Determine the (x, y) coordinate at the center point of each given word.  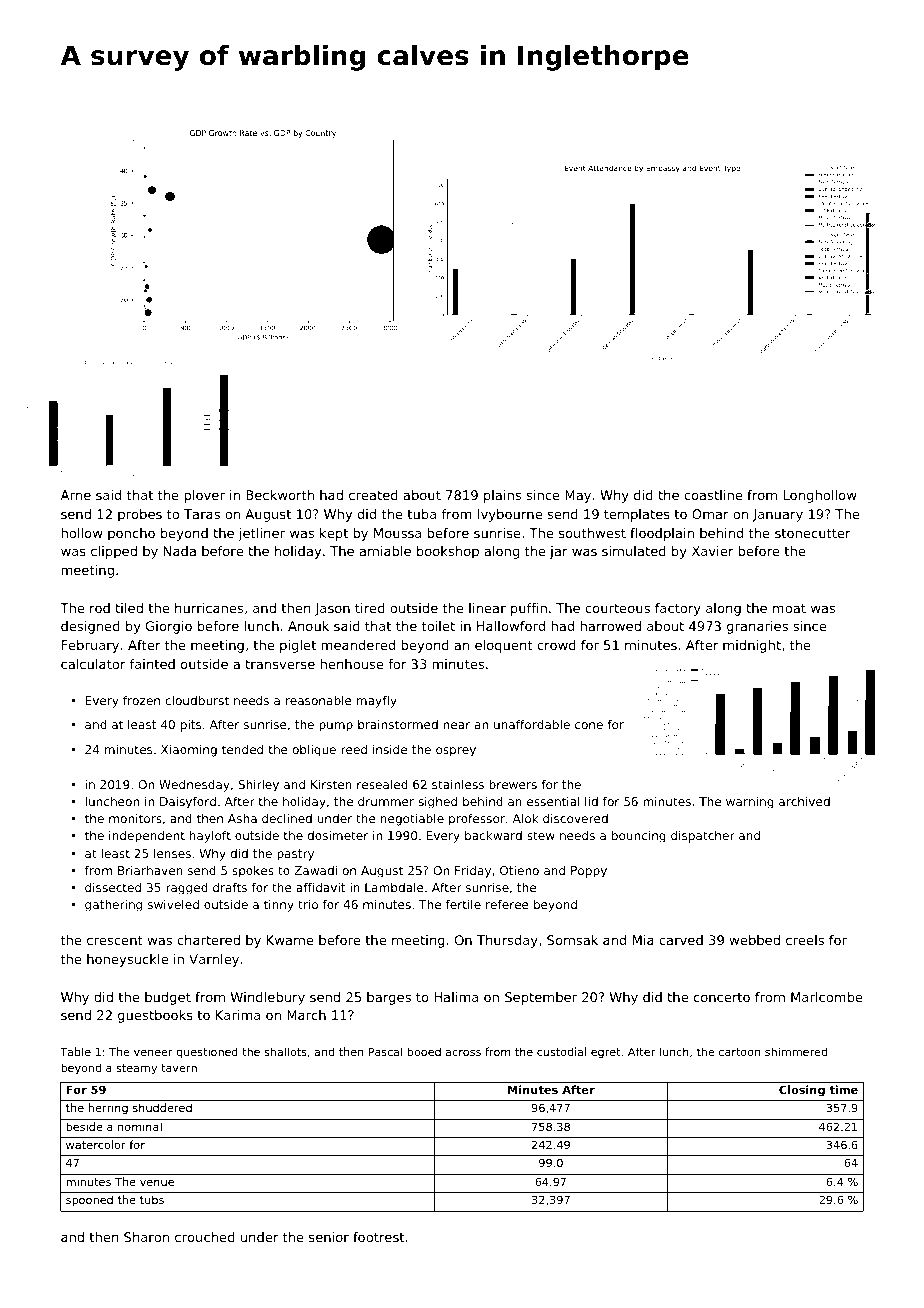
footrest (378, 1237)
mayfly (377, 702)
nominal (140, 1126)
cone (589, 725)
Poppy (589, 872)
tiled (129, 608)
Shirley (258, 786)
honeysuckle (127, 960)
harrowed (610, 626)
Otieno (519, 870)
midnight (752, 646)
